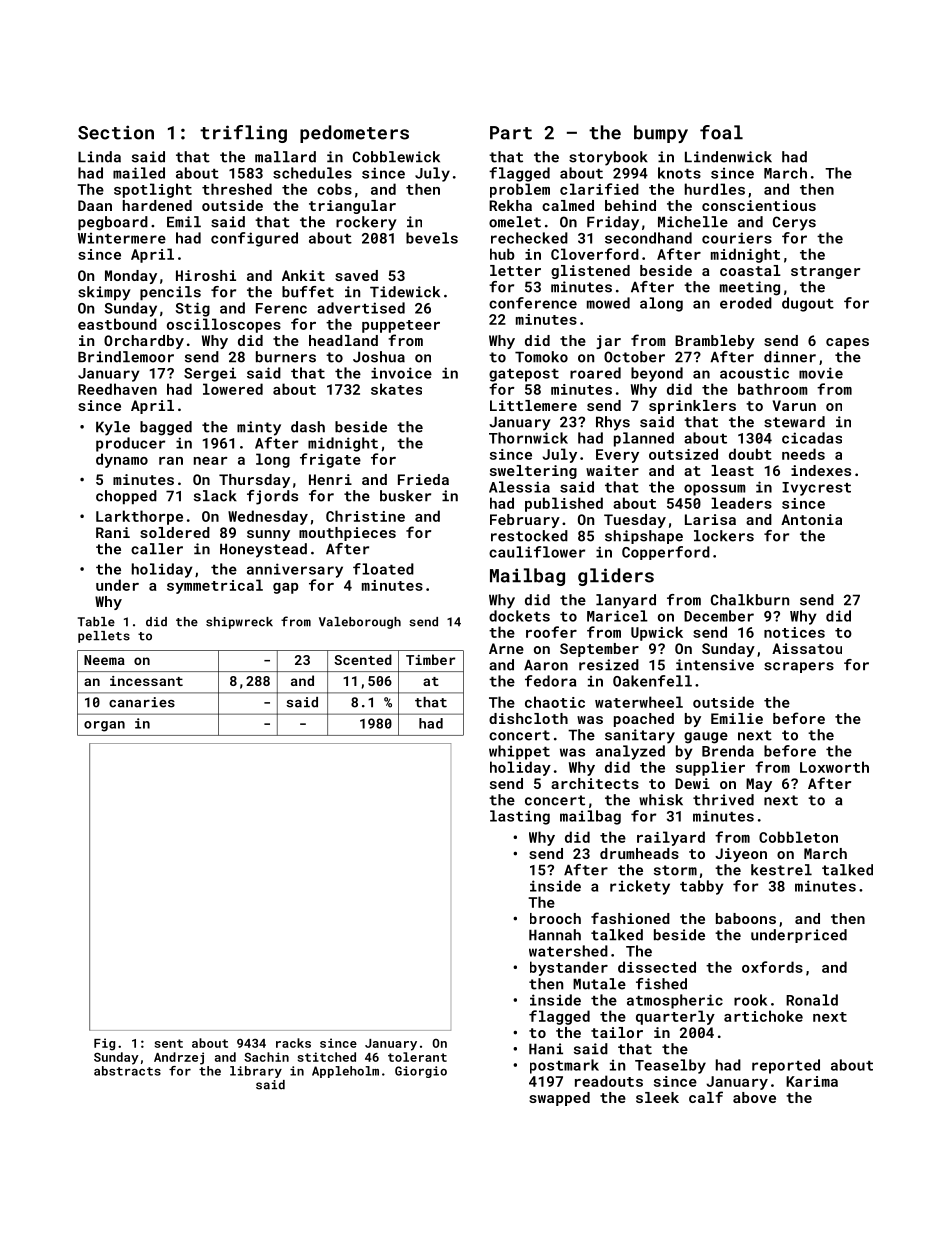 The image size is (952, 1233). What do you see at coordinates (754, 1097) in the page?
I see `above` at bounding box center [754, 1097].
